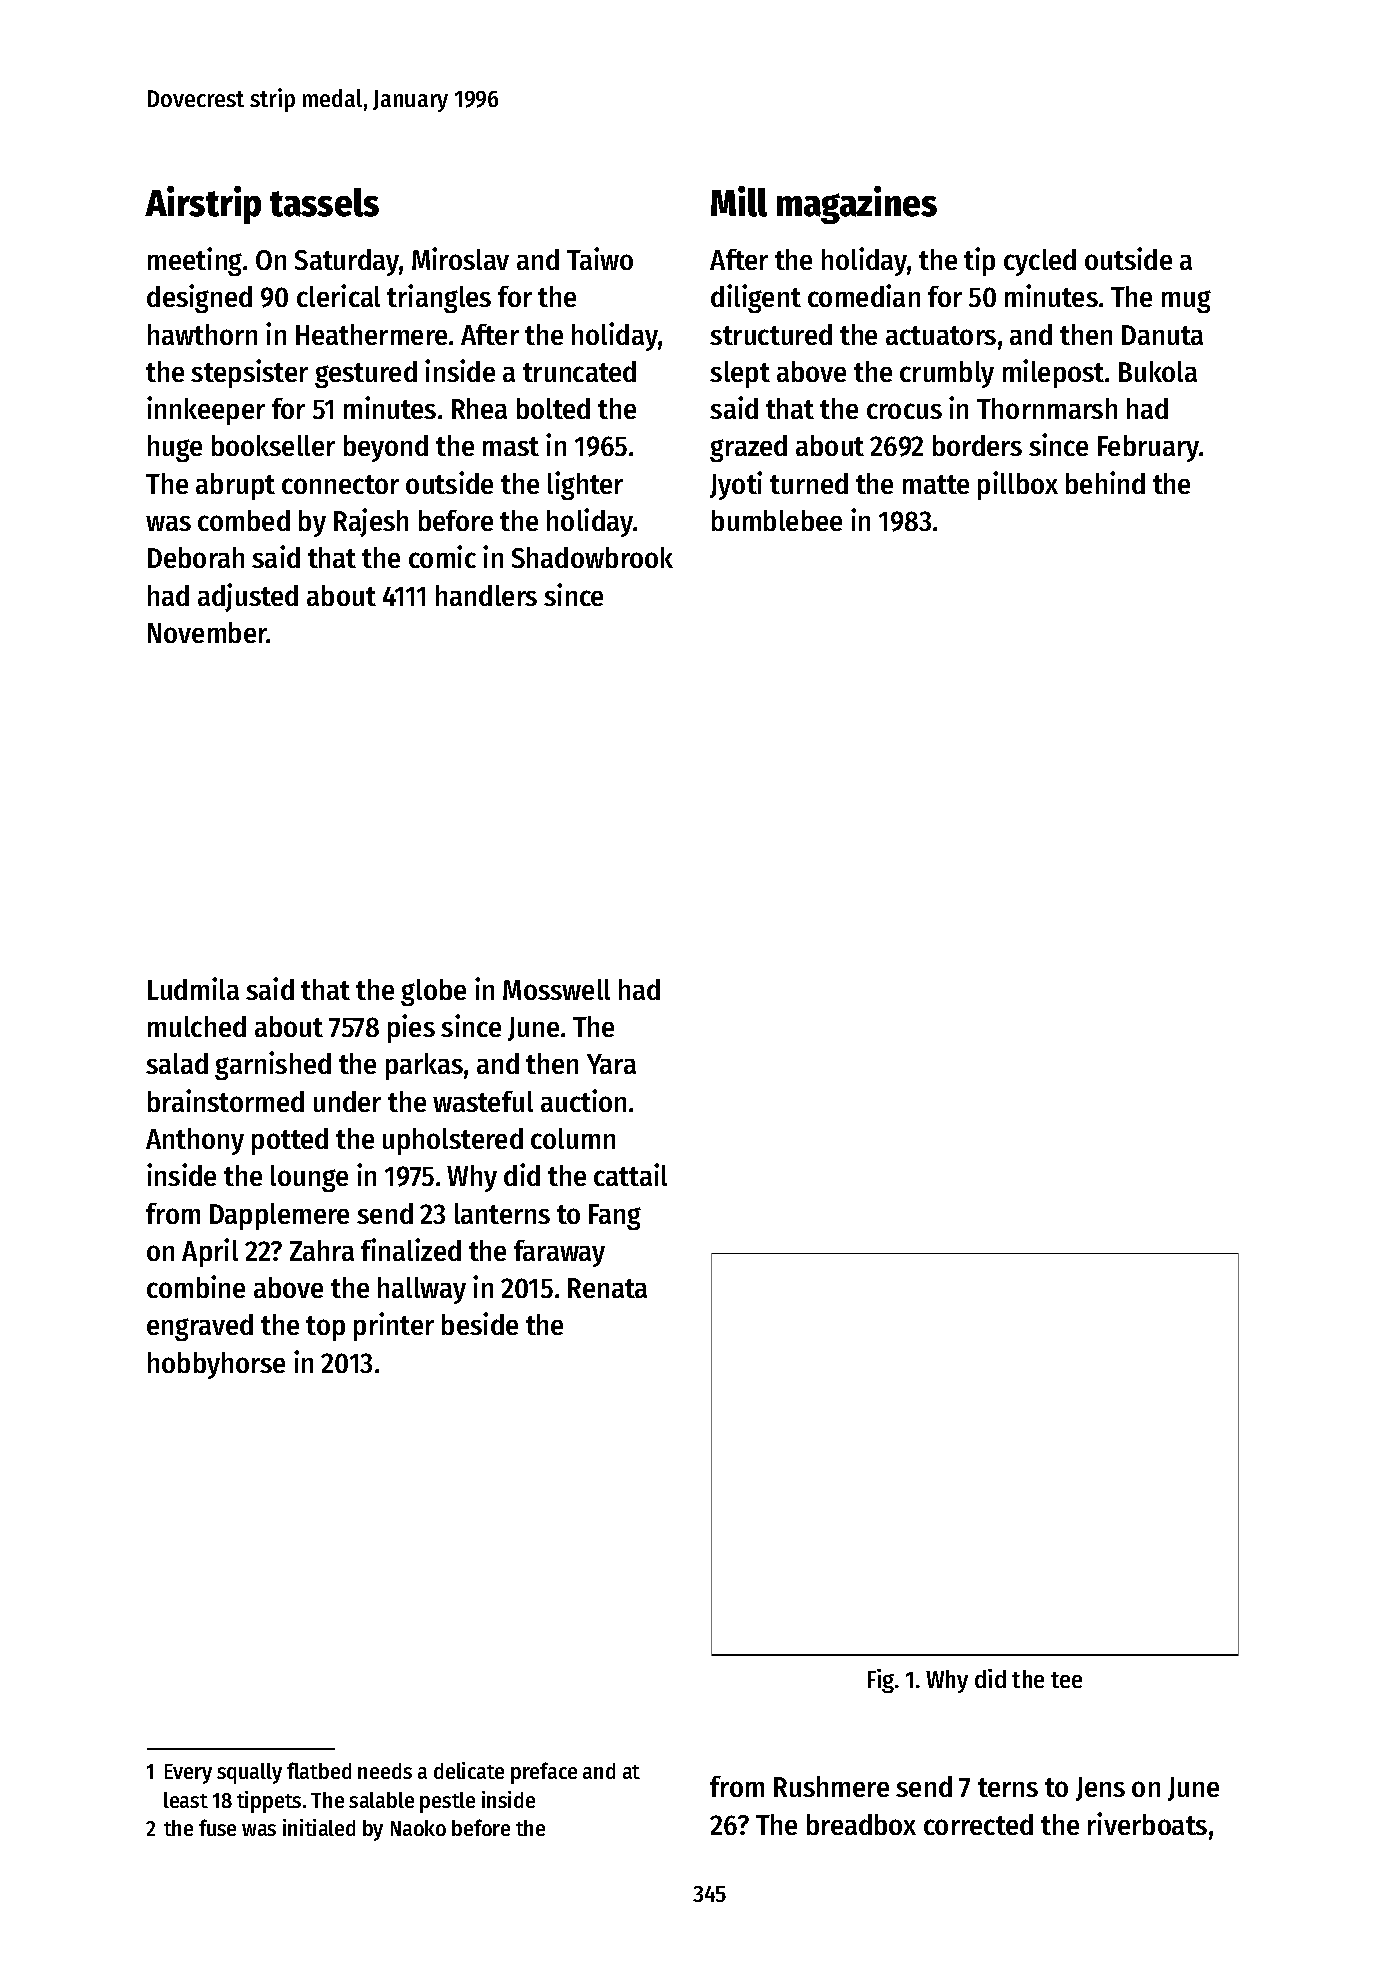 The height and width of the screenshot is (1969, 1386). I want to click on squally, so click(249, 1773).
